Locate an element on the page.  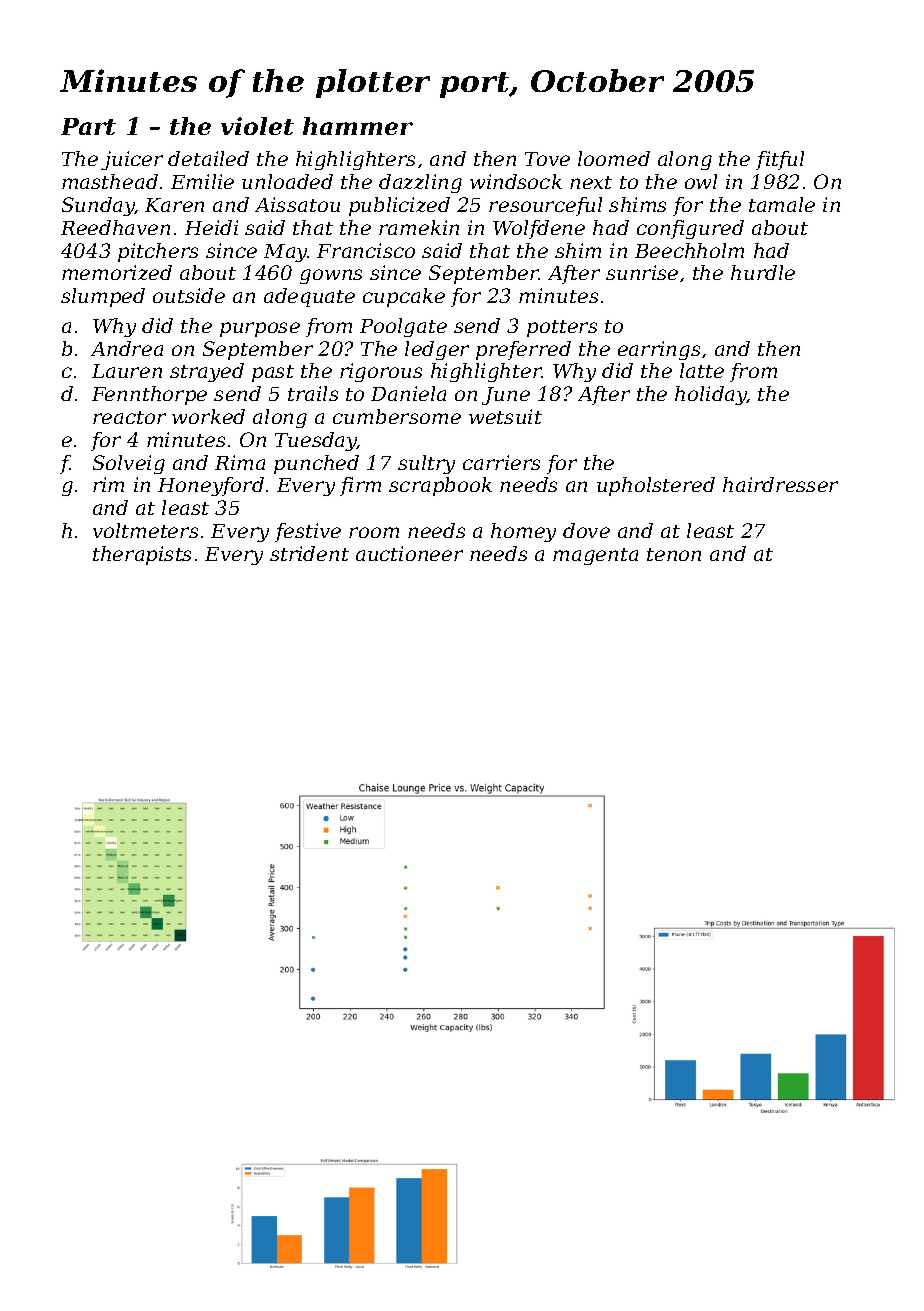
Tove is located at coordinates (547, 159).
